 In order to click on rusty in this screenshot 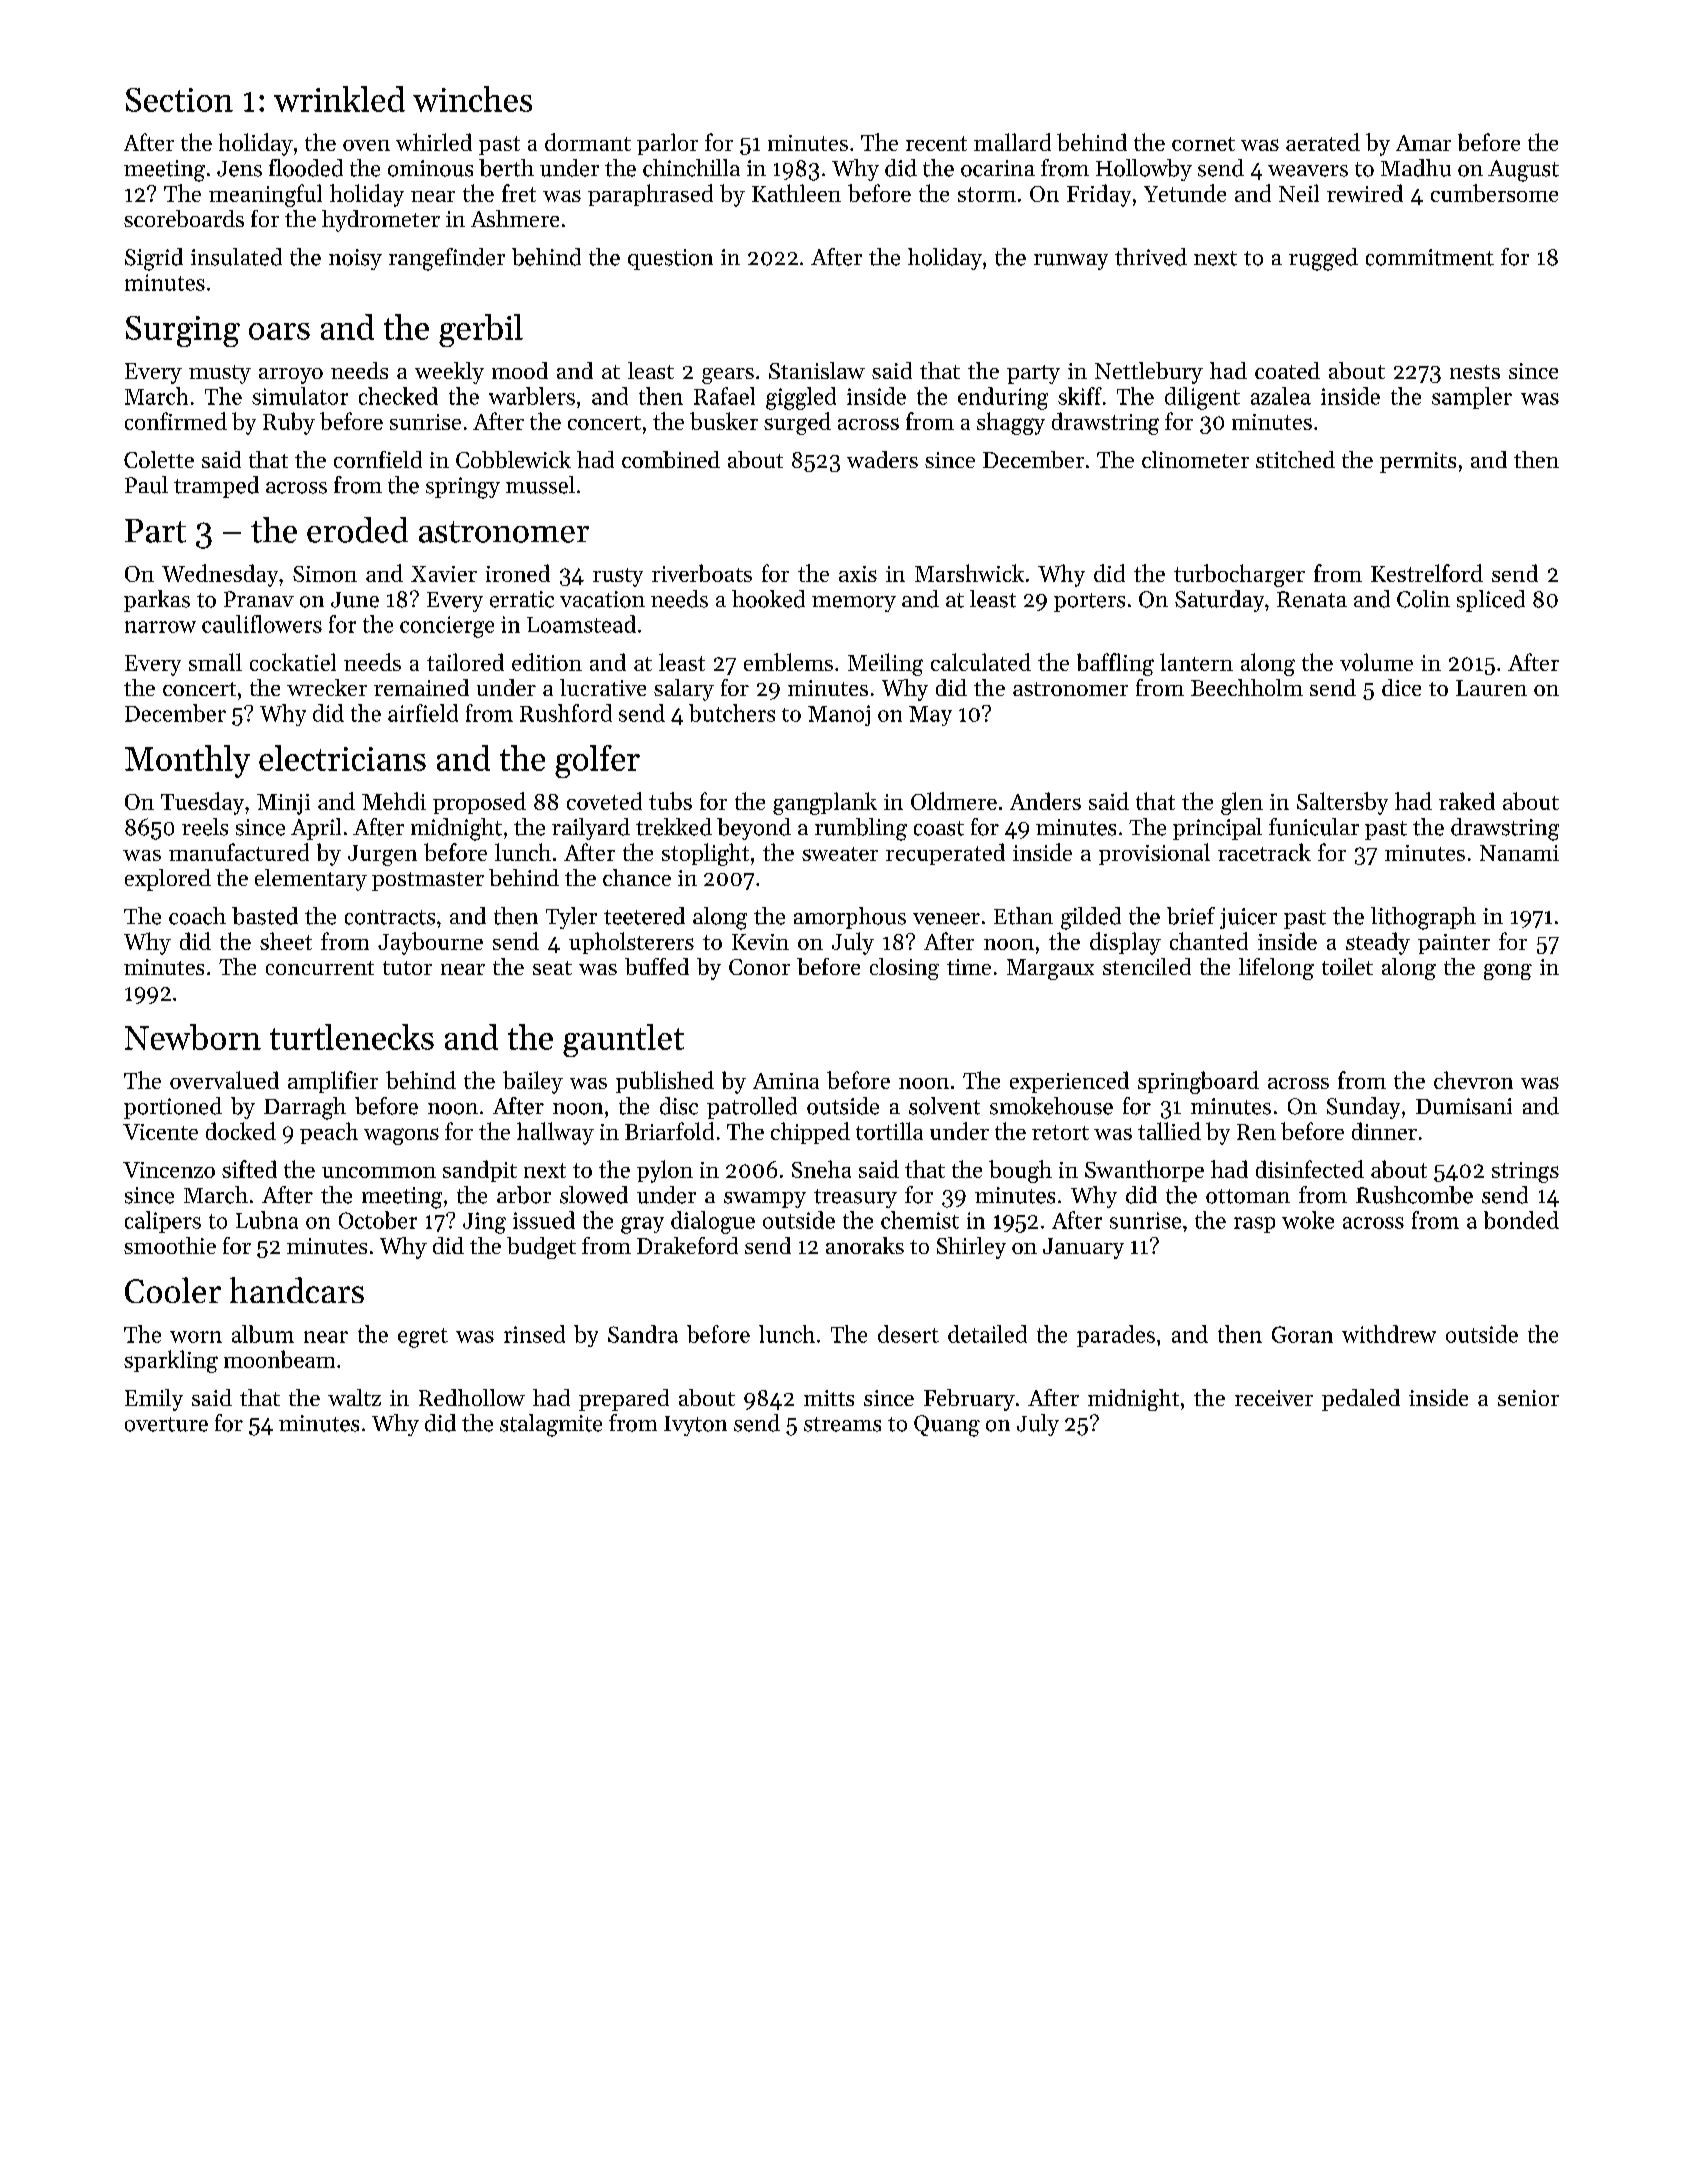, I will do `click(618, 577)`.
